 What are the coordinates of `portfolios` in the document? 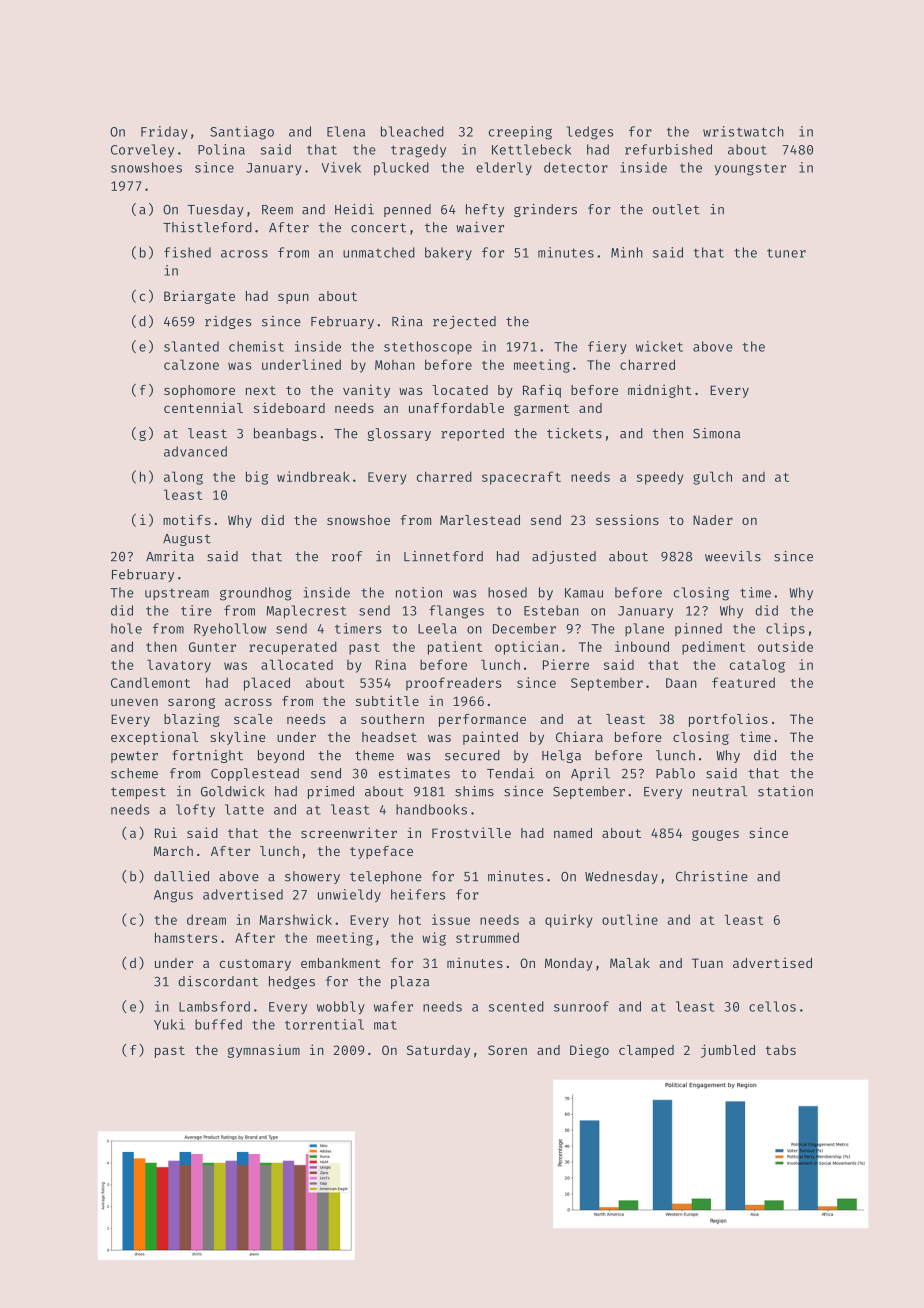 It's located at (728, 720).
